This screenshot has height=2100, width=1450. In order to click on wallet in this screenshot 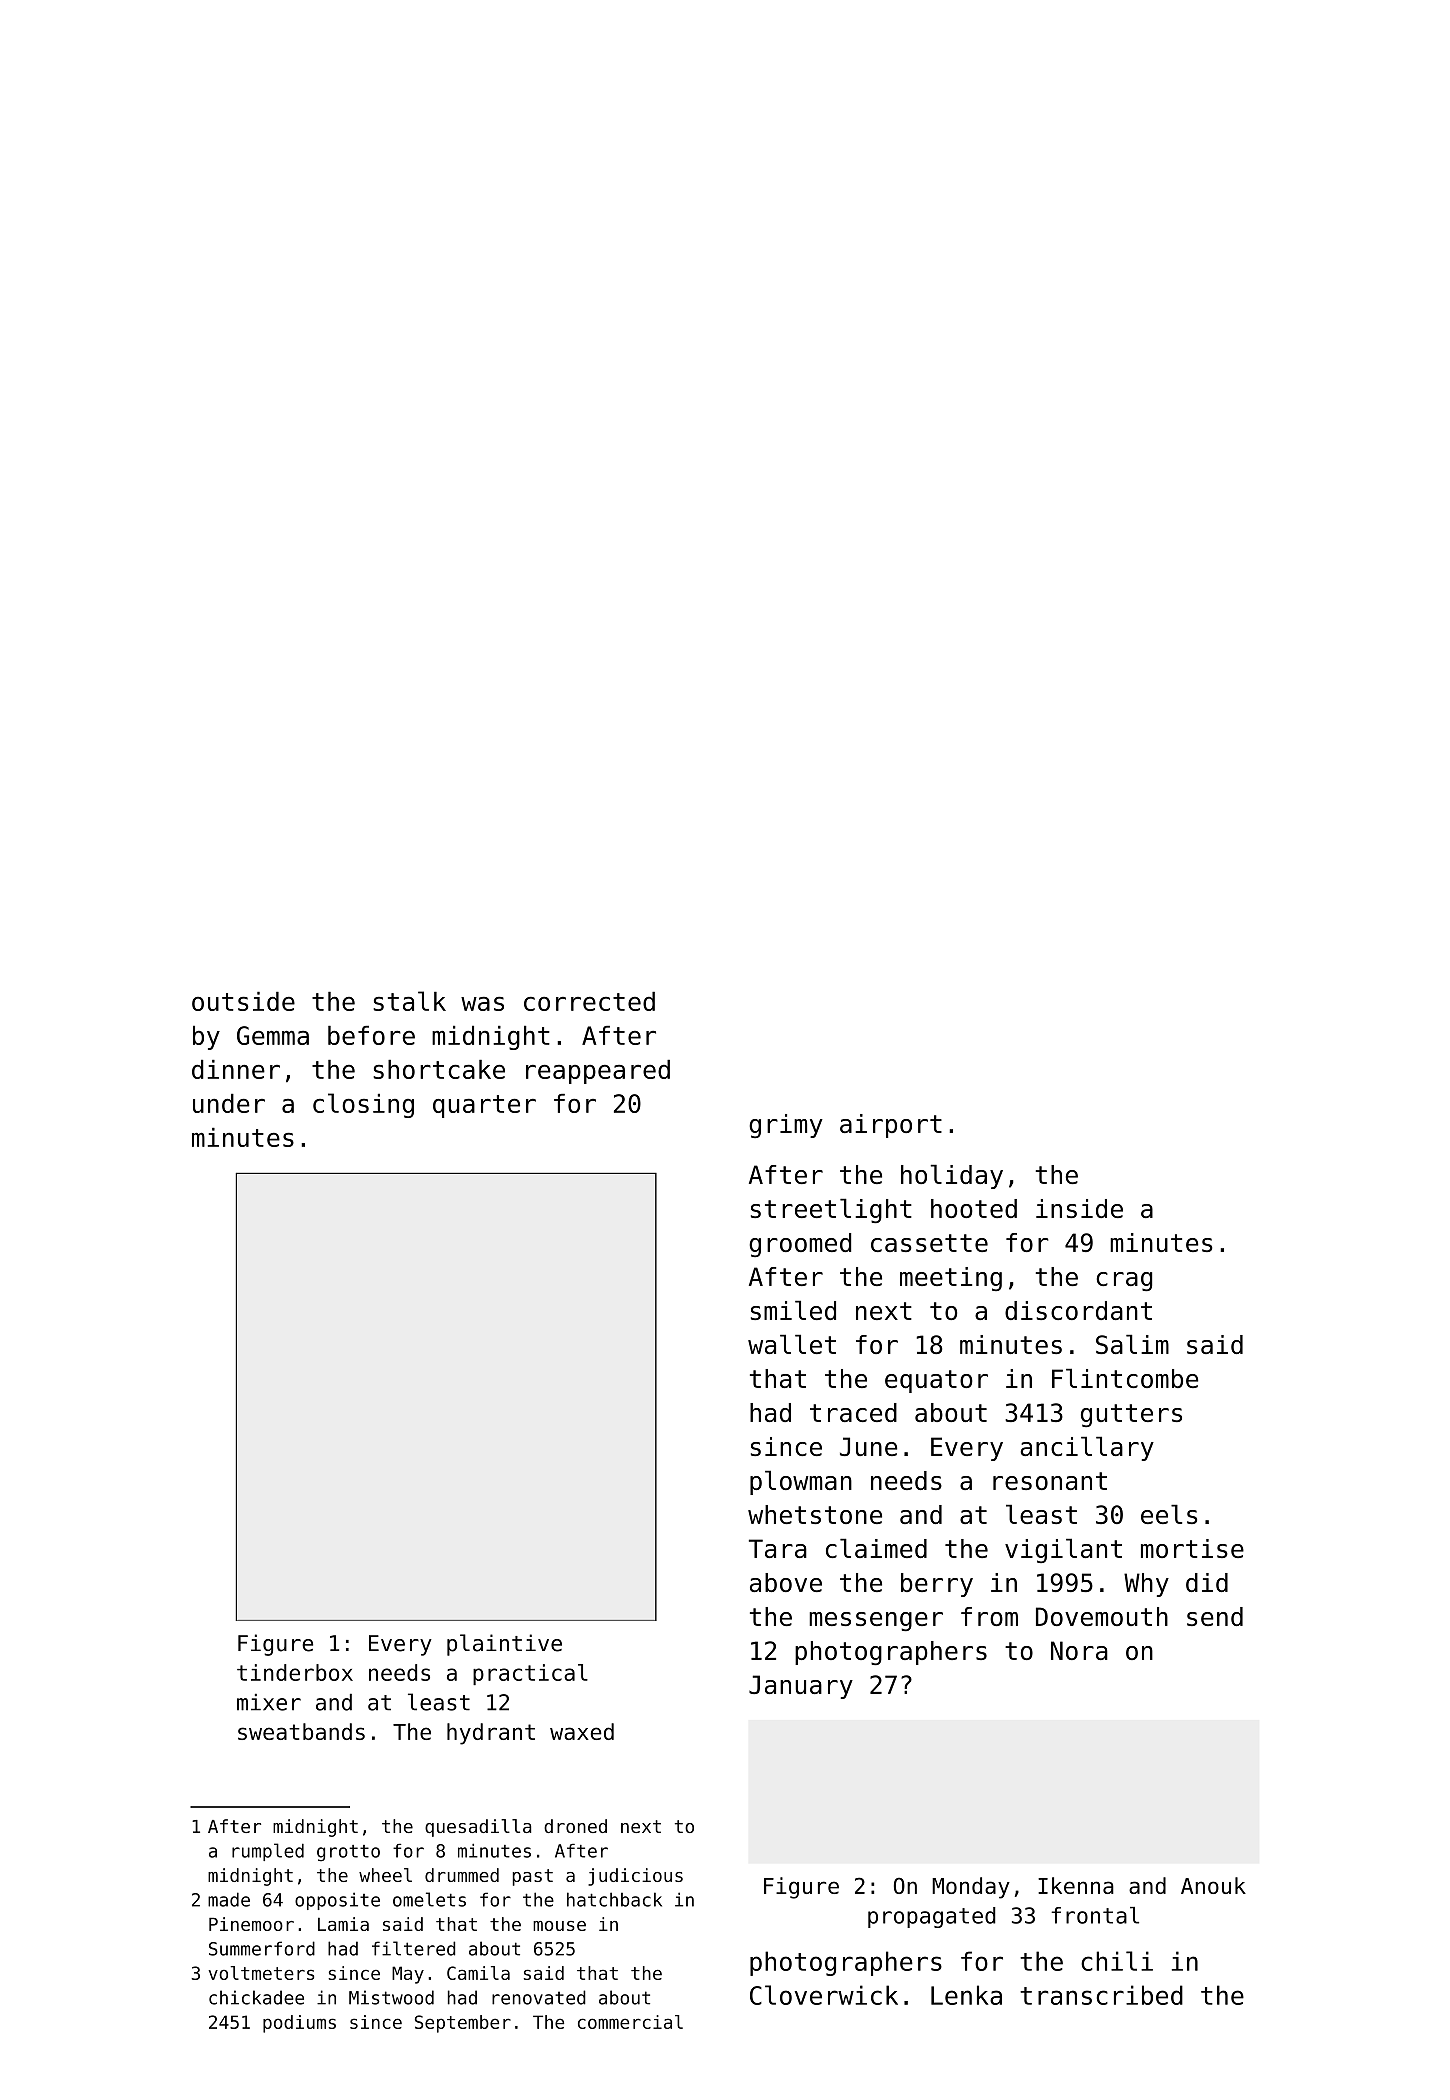, I will do `click(792, 1344)`.
